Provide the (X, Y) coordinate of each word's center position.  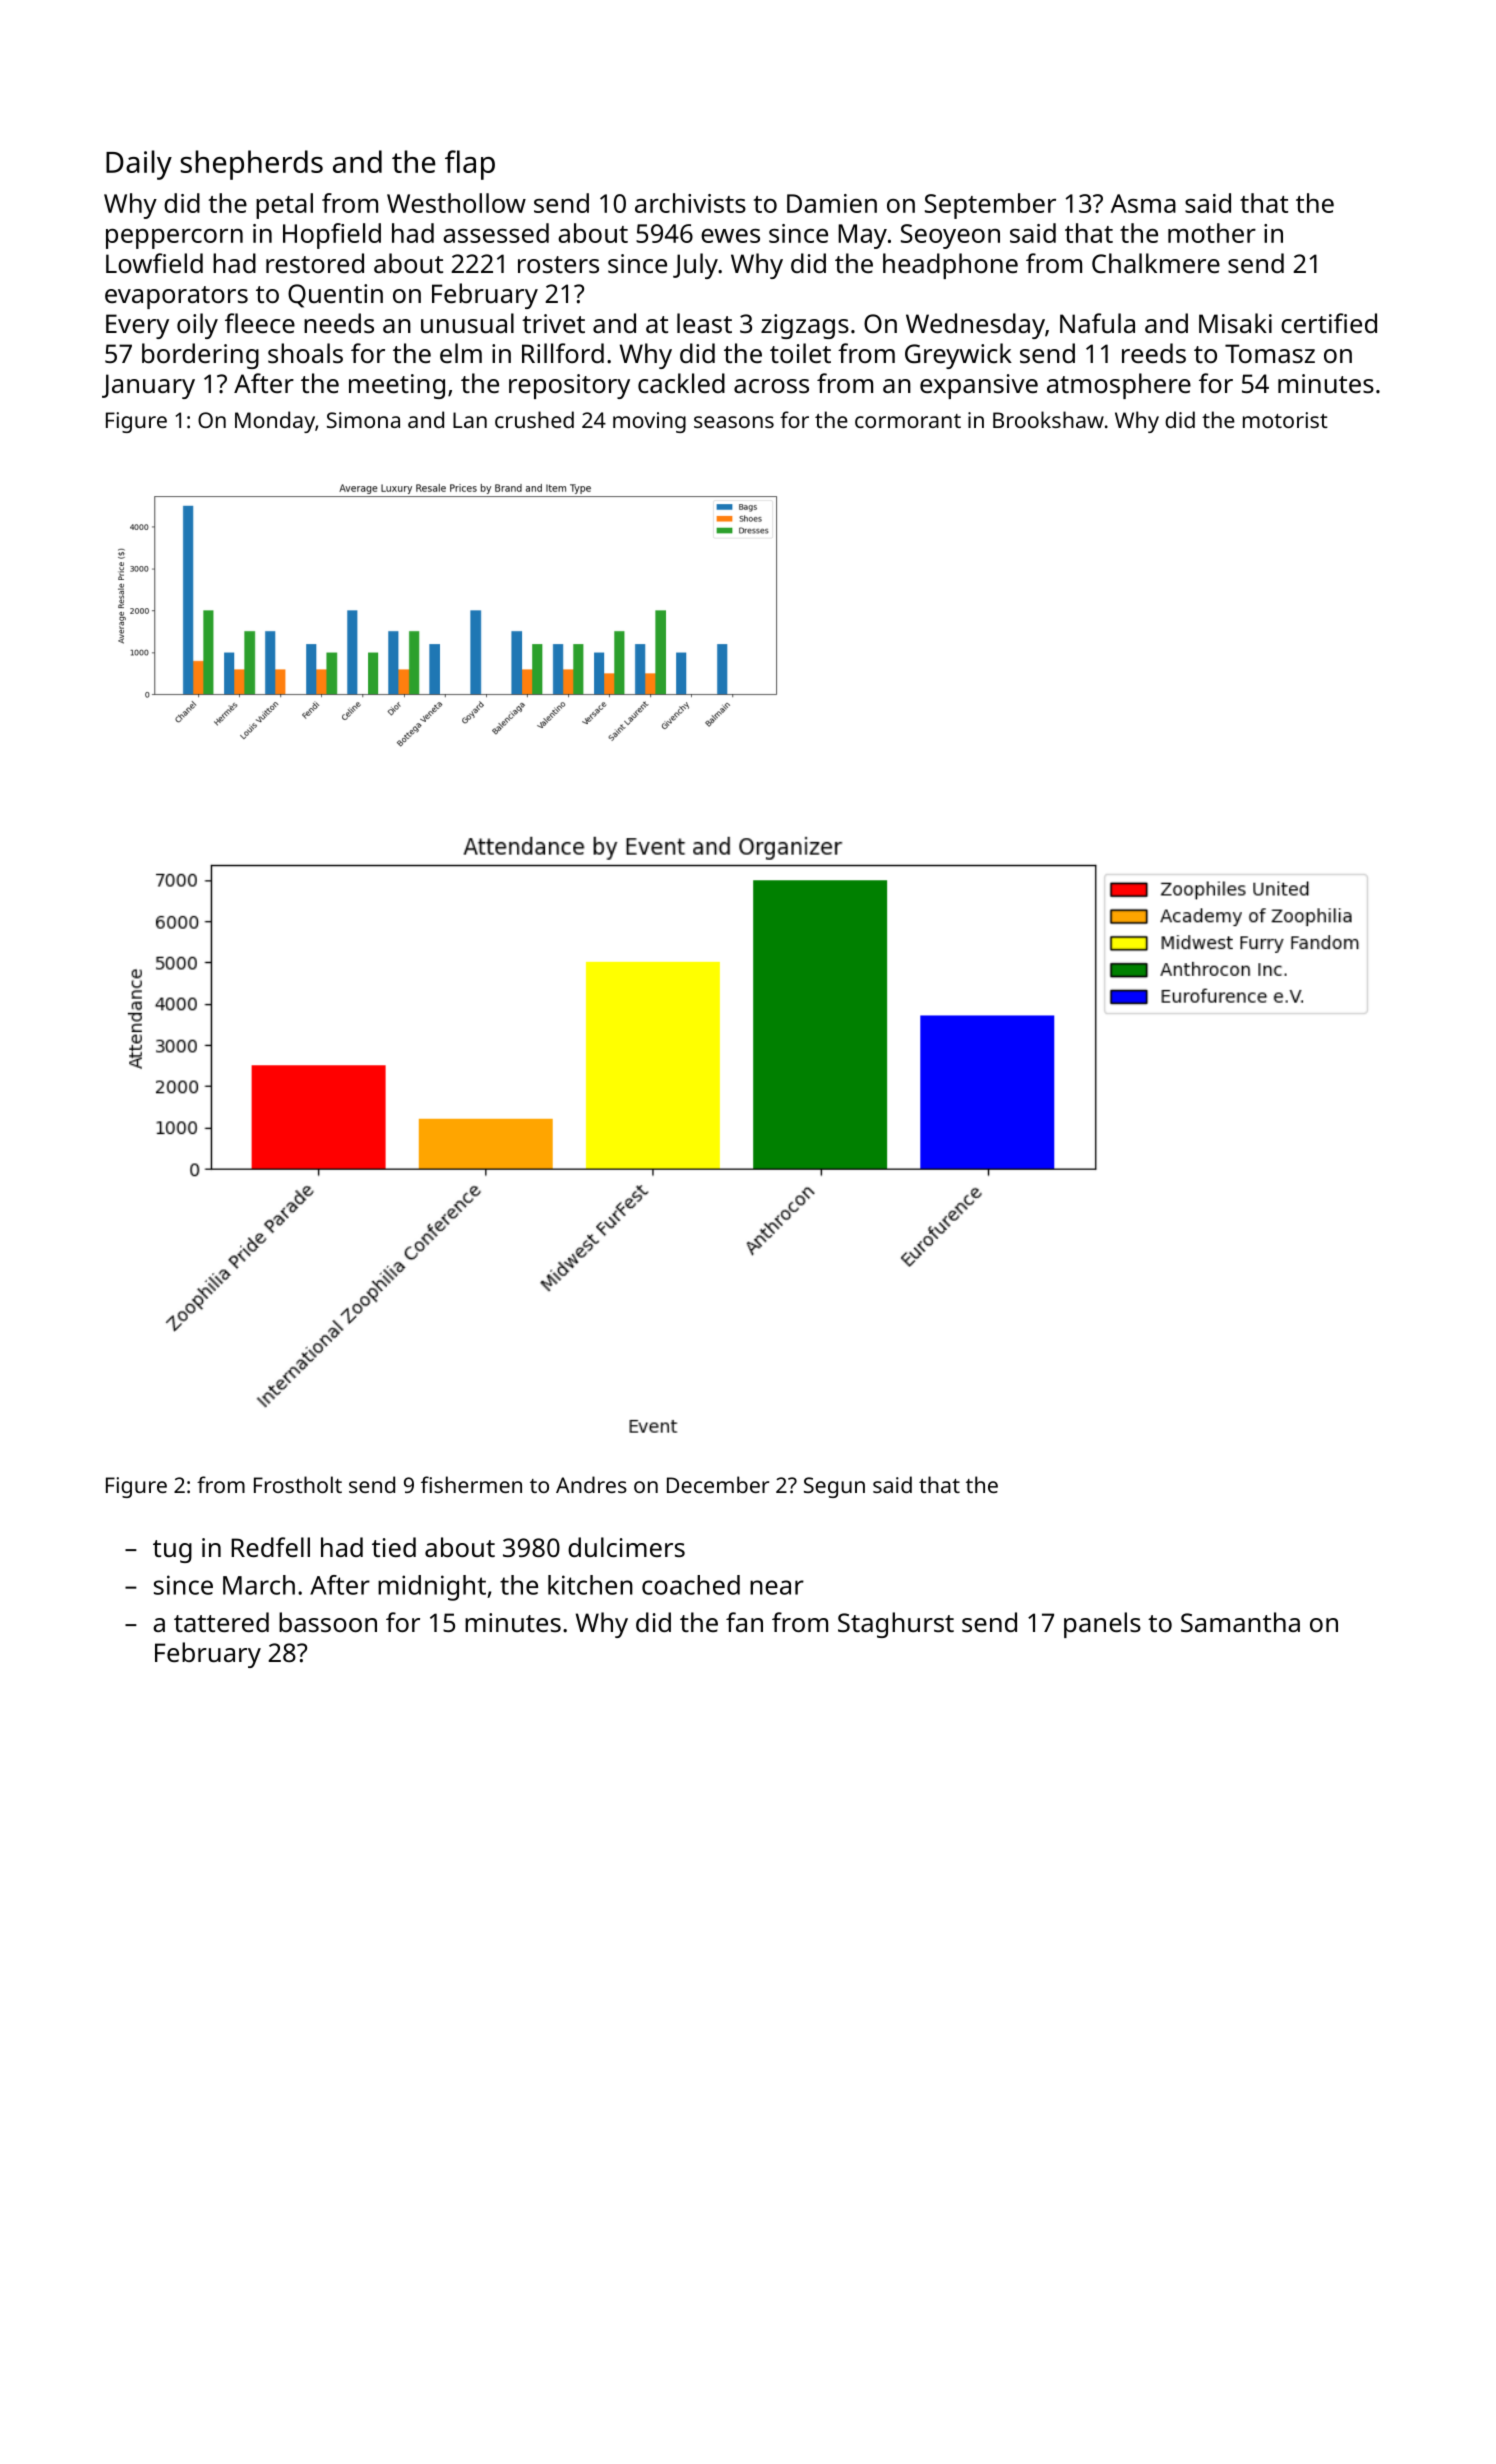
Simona (363, 420)
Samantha (1240, 1622)
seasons (734, 422)
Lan (470, 420)
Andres (591, 1484)
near (777, 1587)
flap (470, 165)
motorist (1285, 420)
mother (1212, 233)
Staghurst (896, 1625)
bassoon (328, 1622)
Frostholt (298, 1484)
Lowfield (154, 263)
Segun (834, 1487)
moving (649, 422)
